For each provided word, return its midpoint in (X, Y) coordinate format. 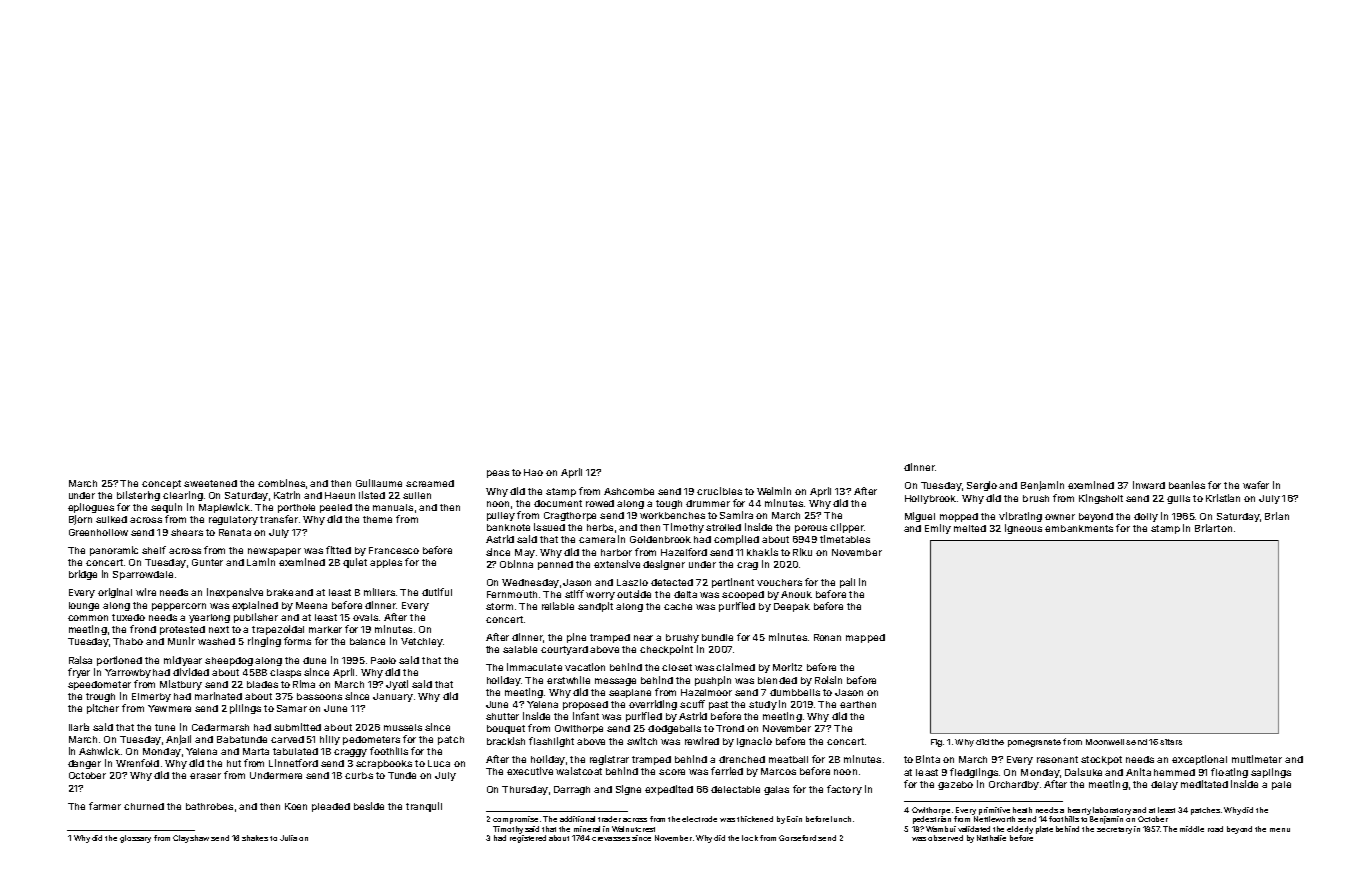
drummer (708, 503)
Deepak (792, 607)
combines (281, 483)
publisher (256, 618)
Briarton (1213, 528)
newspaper (274, 552)
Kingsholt (1101, 499)
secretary (1114, 830)
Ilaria (79, 727)
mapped (865, 638)
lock (750, 838)
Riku (802, 552)
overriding (653, 705)
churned (144, 806)
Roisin (828, 680)
